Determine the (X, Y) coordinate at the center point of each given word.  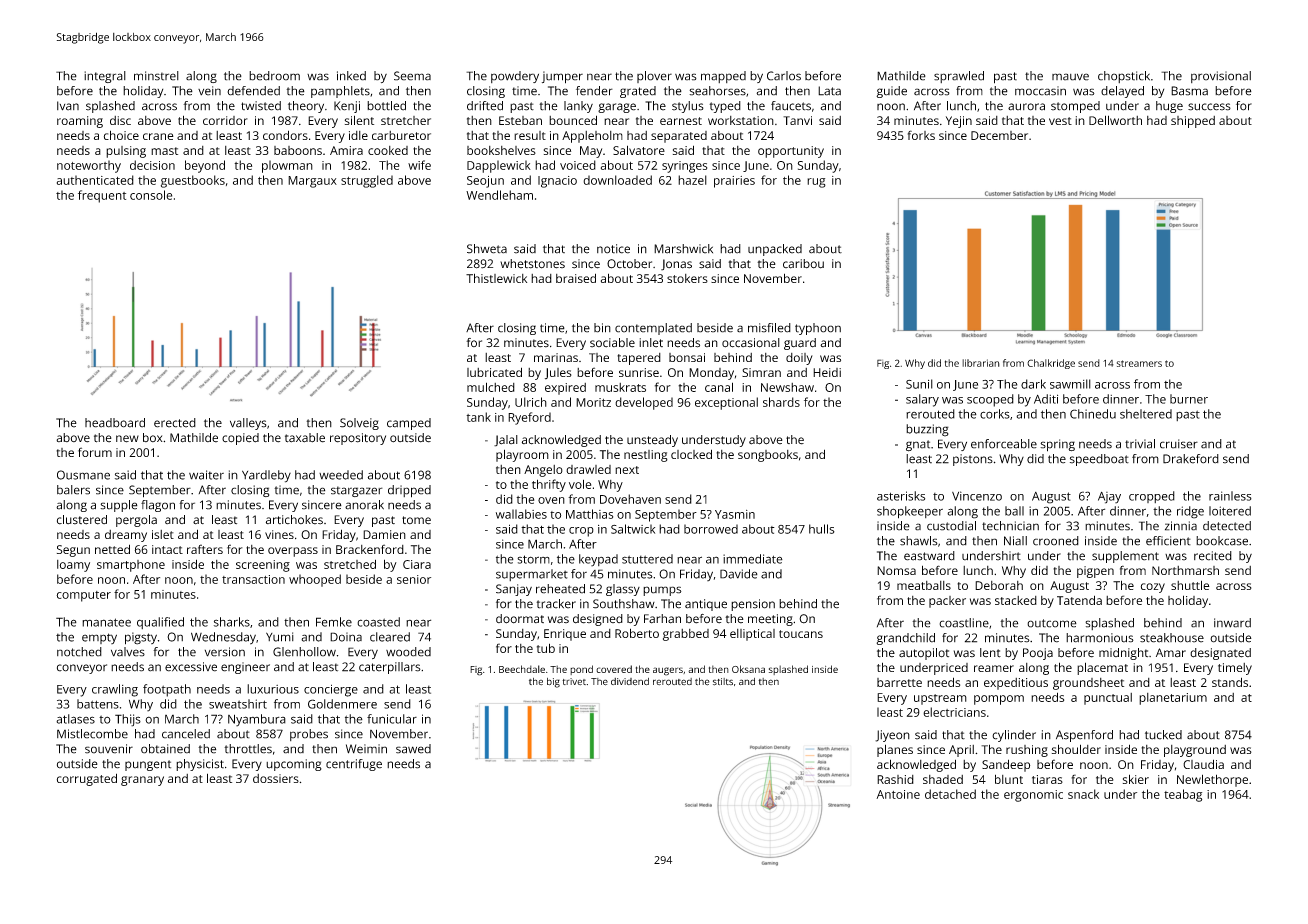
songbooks (768, 456)
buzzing (927, 430)
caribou (803, 264)
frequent (102, 196)
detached (950, 794)
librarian (981, 363)
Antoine (898, 794)
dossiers (276, 778)
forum (95, 452)
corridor (225, 120)
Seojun (485, 182)
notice (613, 249)
